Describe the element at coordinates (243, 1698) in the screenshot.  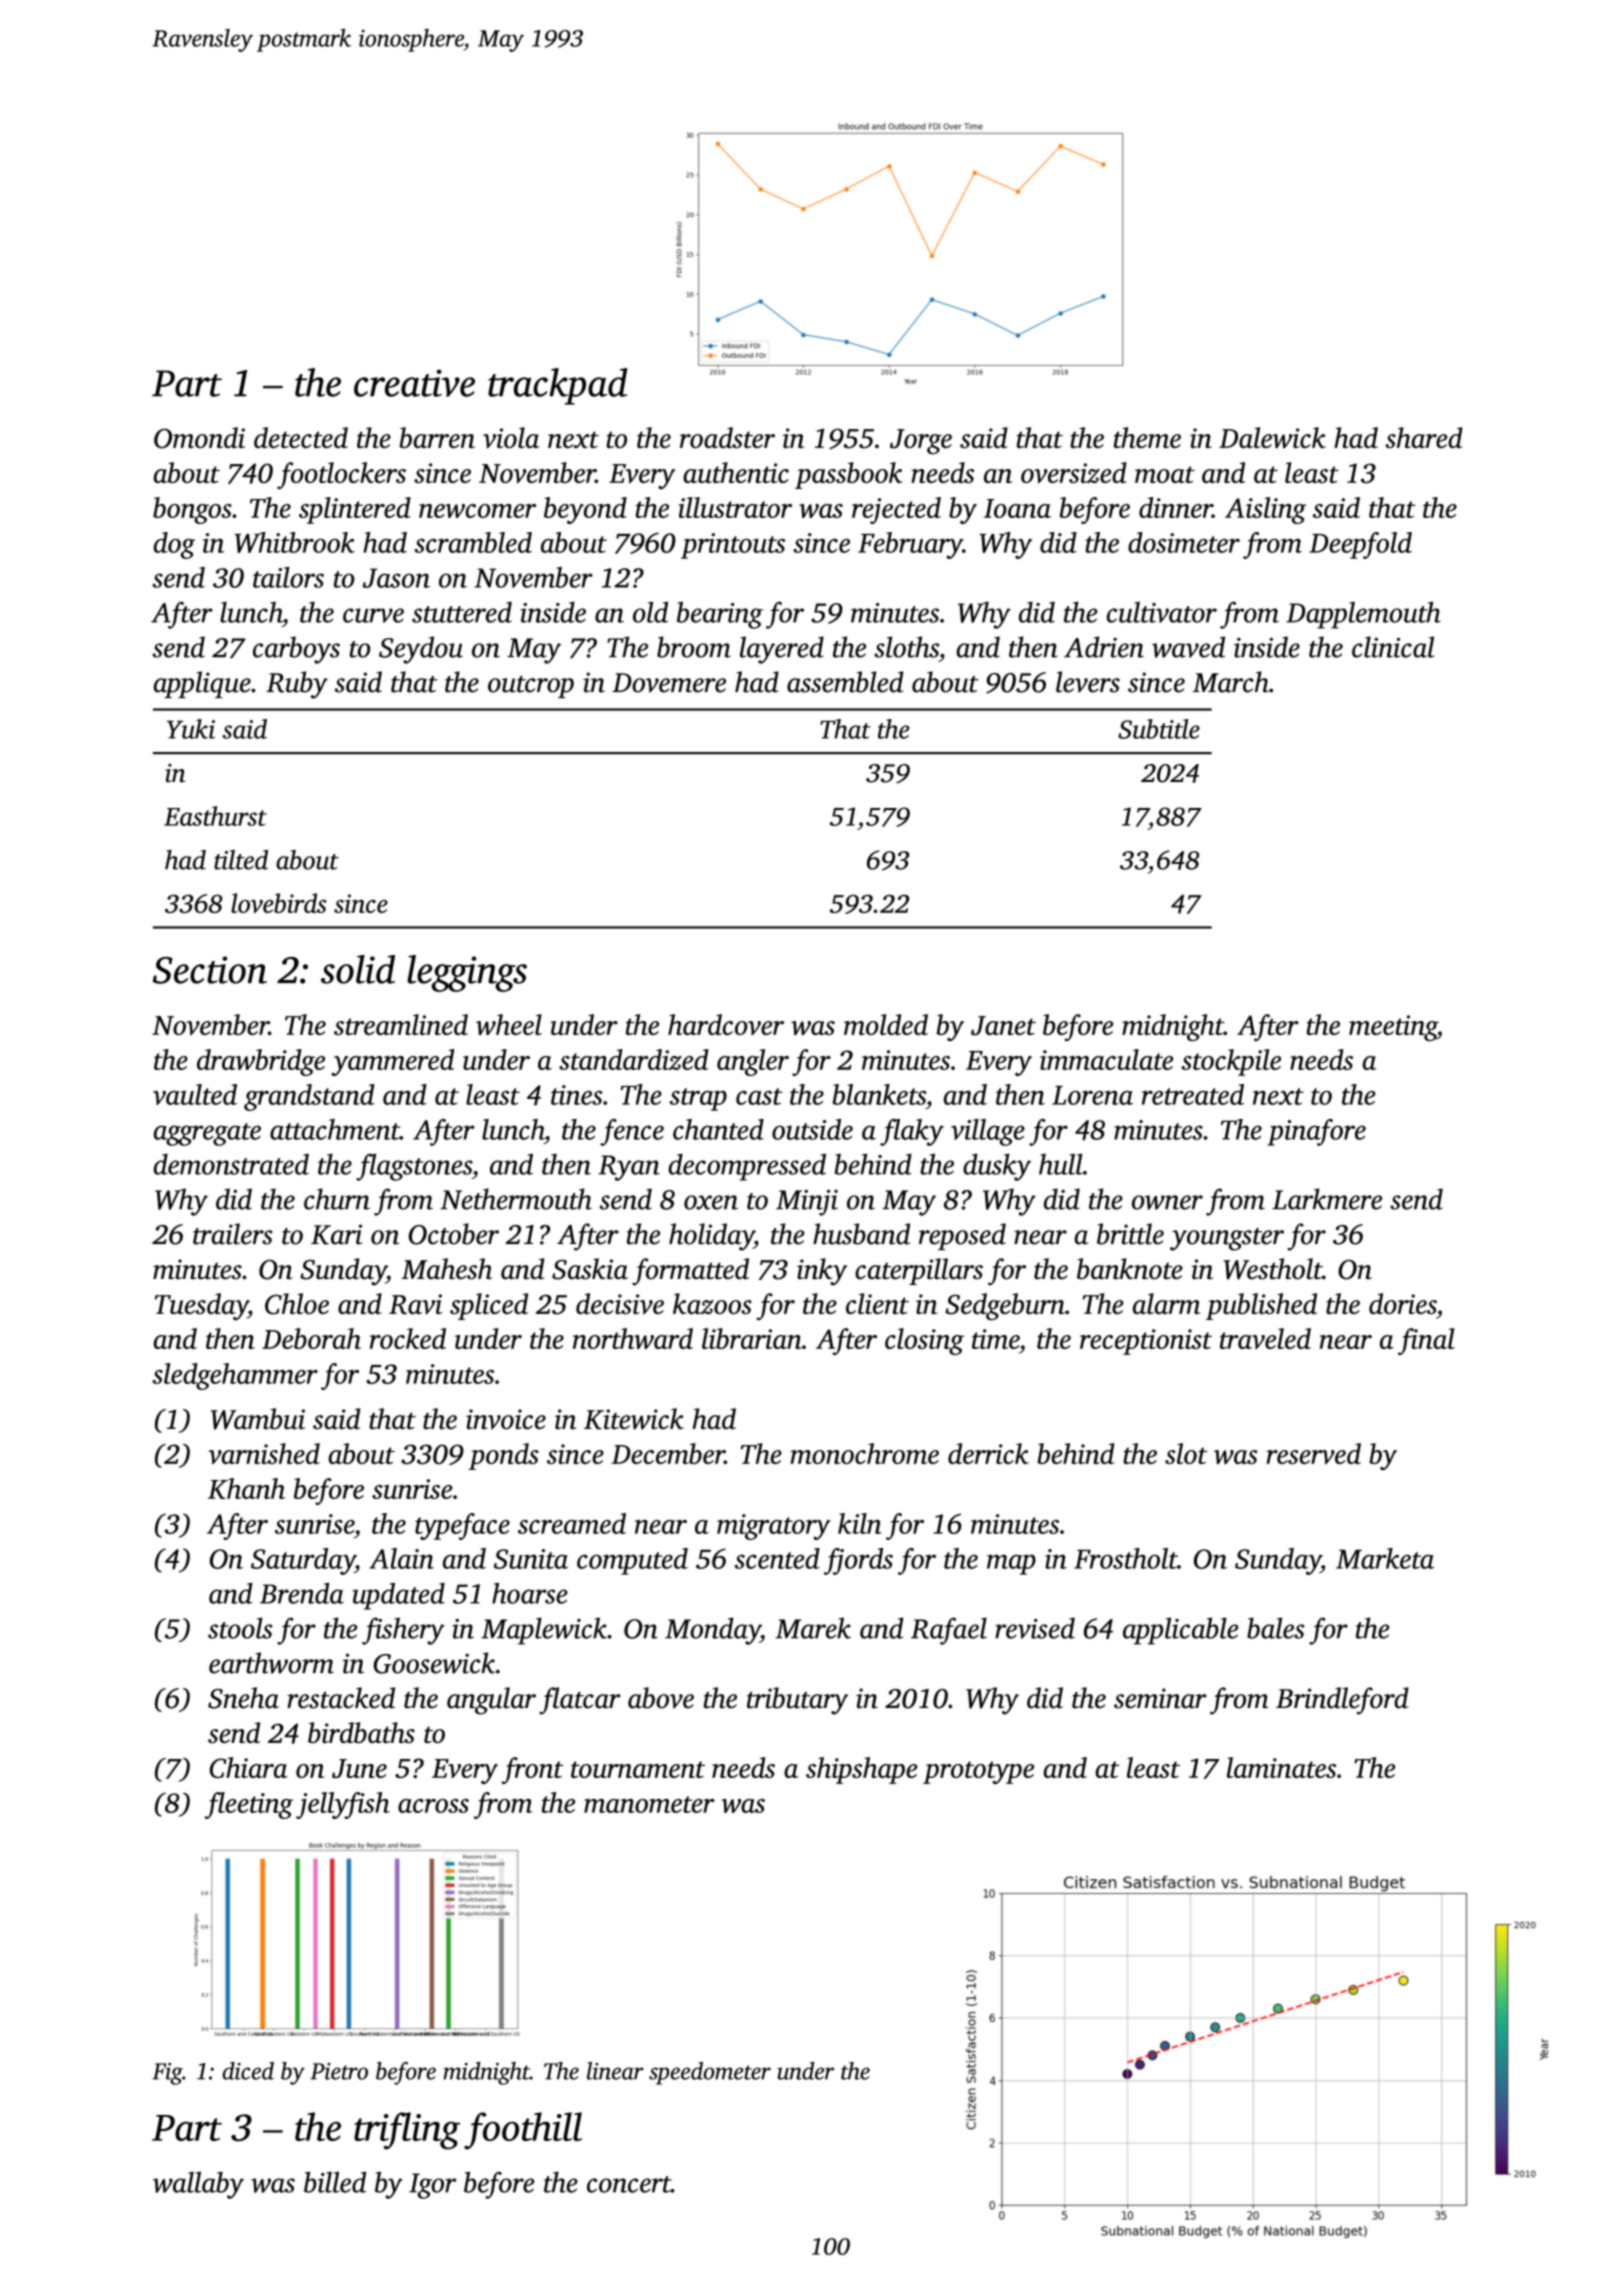
I see `Sneha` at that location.
